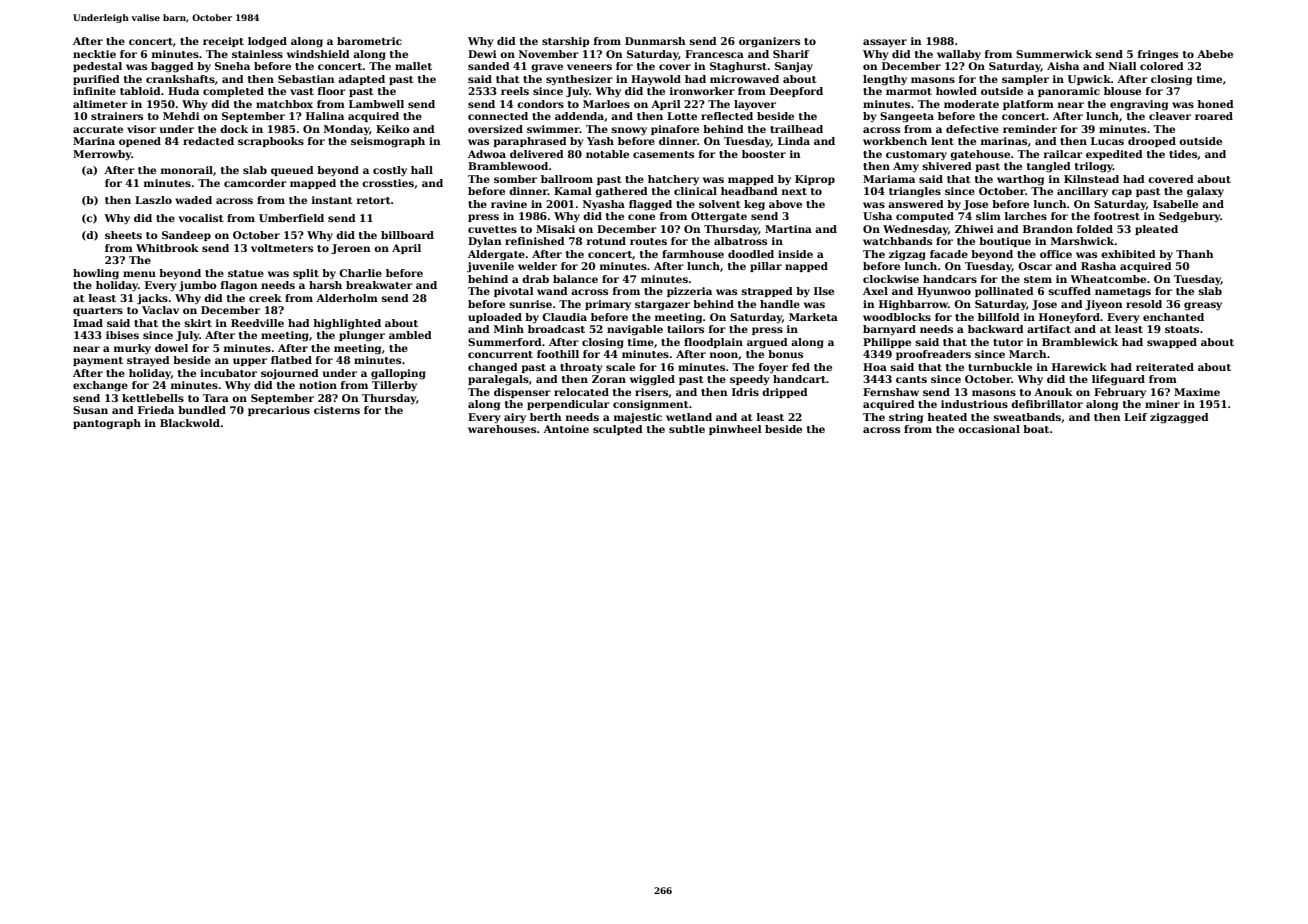 Image resolution: width=1308 pixels, height=924 pixels. What do you see at coordinates (556, 329) in the screenshot?
I see `broadcast` at bounding box center [556, 329].
